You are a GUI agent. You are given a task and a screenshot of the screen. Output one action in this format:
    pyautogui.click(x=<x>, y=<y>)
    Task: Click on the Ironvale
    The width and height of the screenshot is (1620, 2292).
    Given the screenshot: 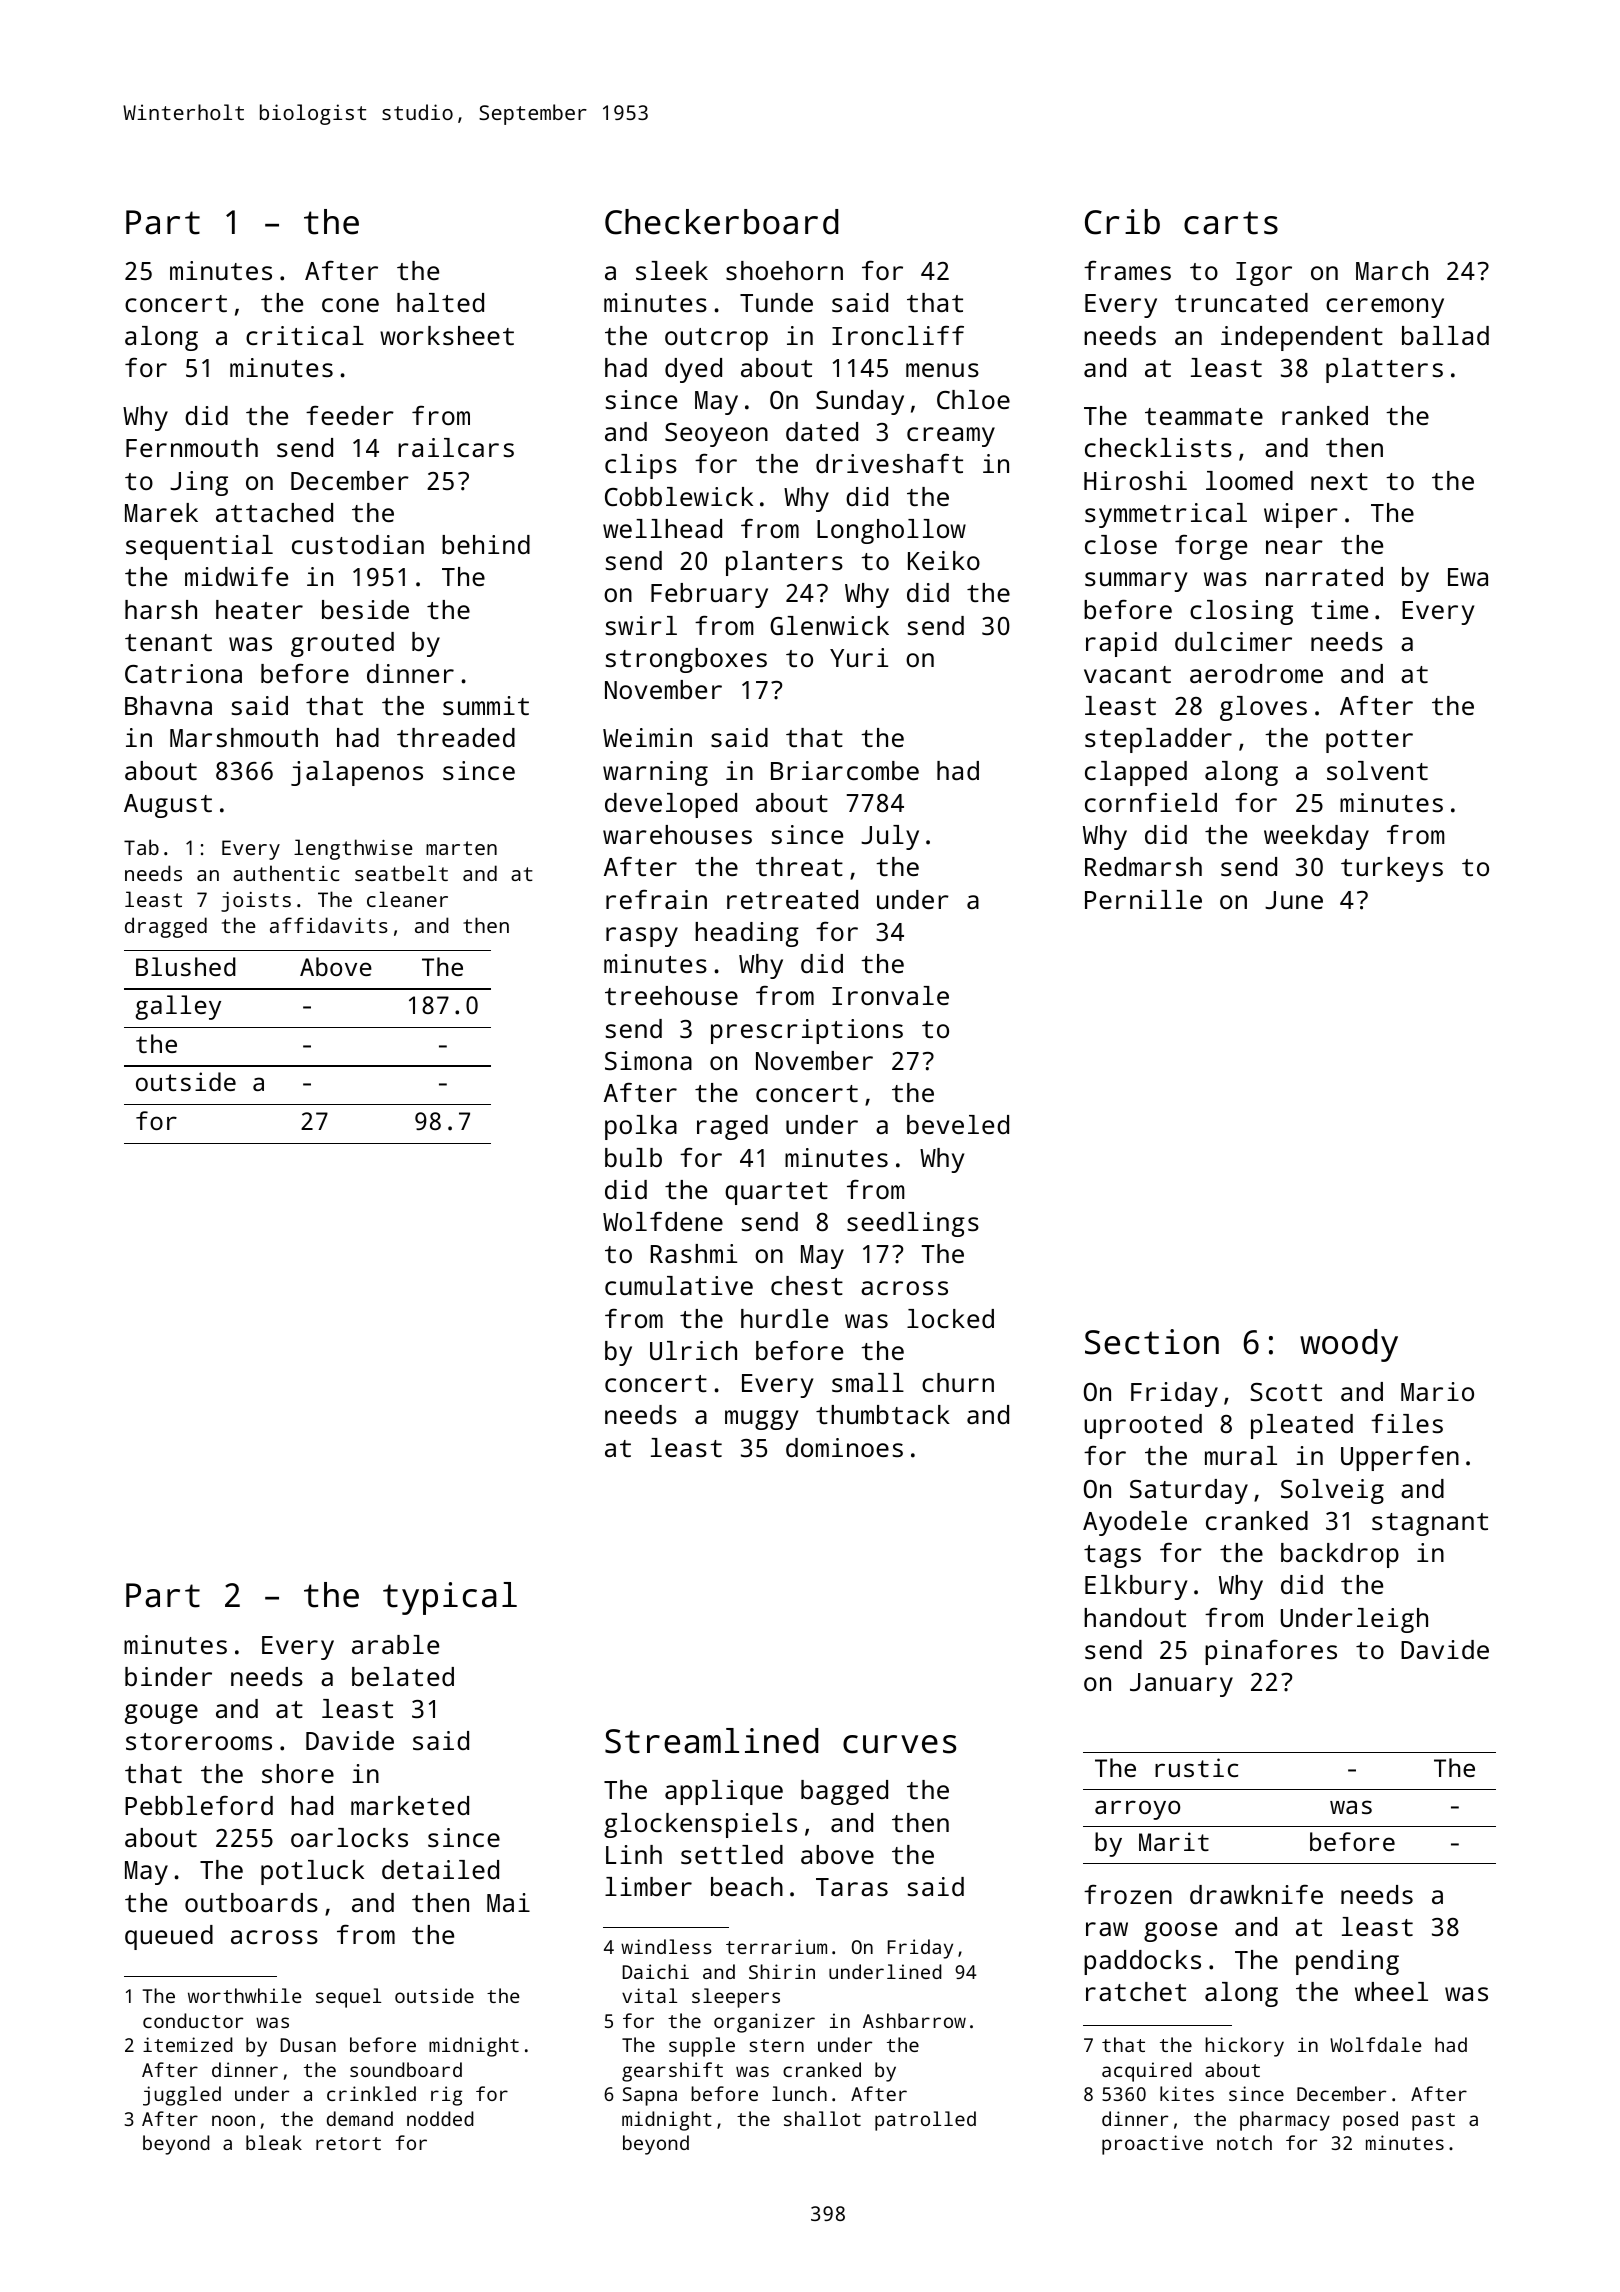 What is the action you would take?
    pyautogui.click(x=890, y=995)
